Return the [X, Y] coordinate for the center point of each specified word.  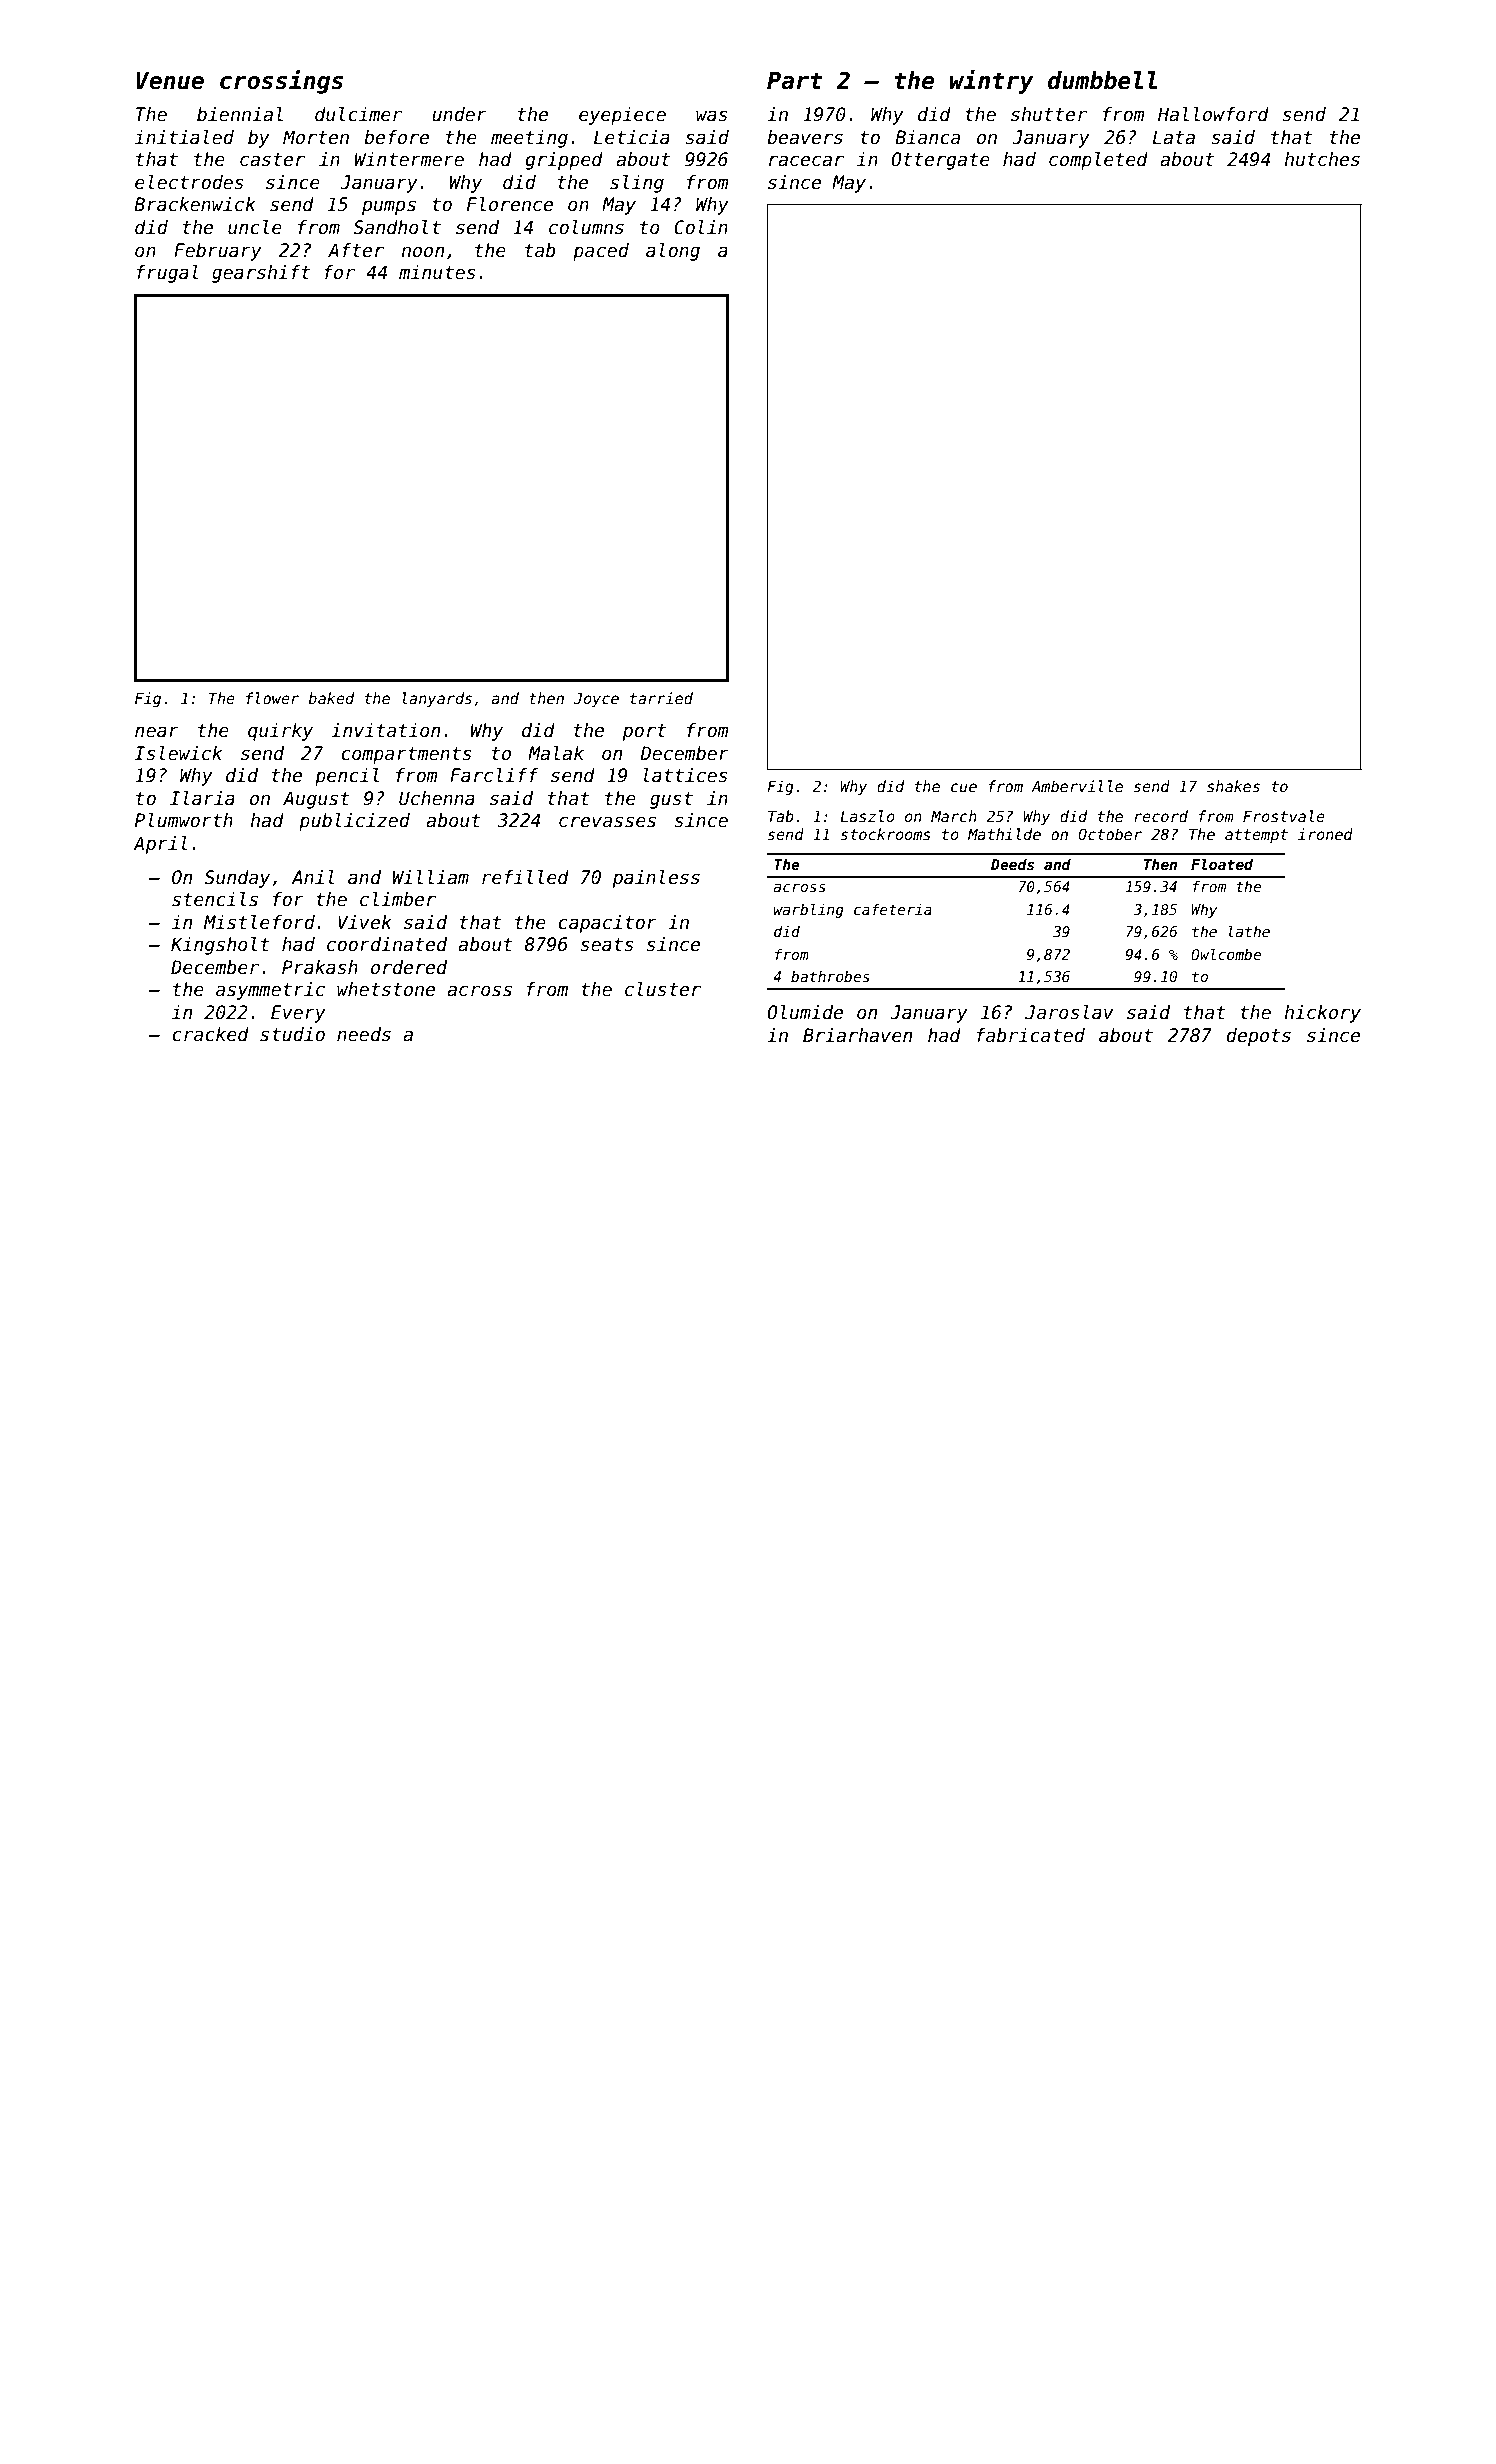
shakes [1233, 786]
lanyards [437, 699]
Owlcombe [1226, 954]
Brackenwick [195, 204]
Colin [701, 227]
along [673, 252]
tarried [661, 698]
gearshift [261, 274]
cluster [663, 989]
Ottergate [940, 161]
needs [364, 1034]
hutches [1322, 159]
